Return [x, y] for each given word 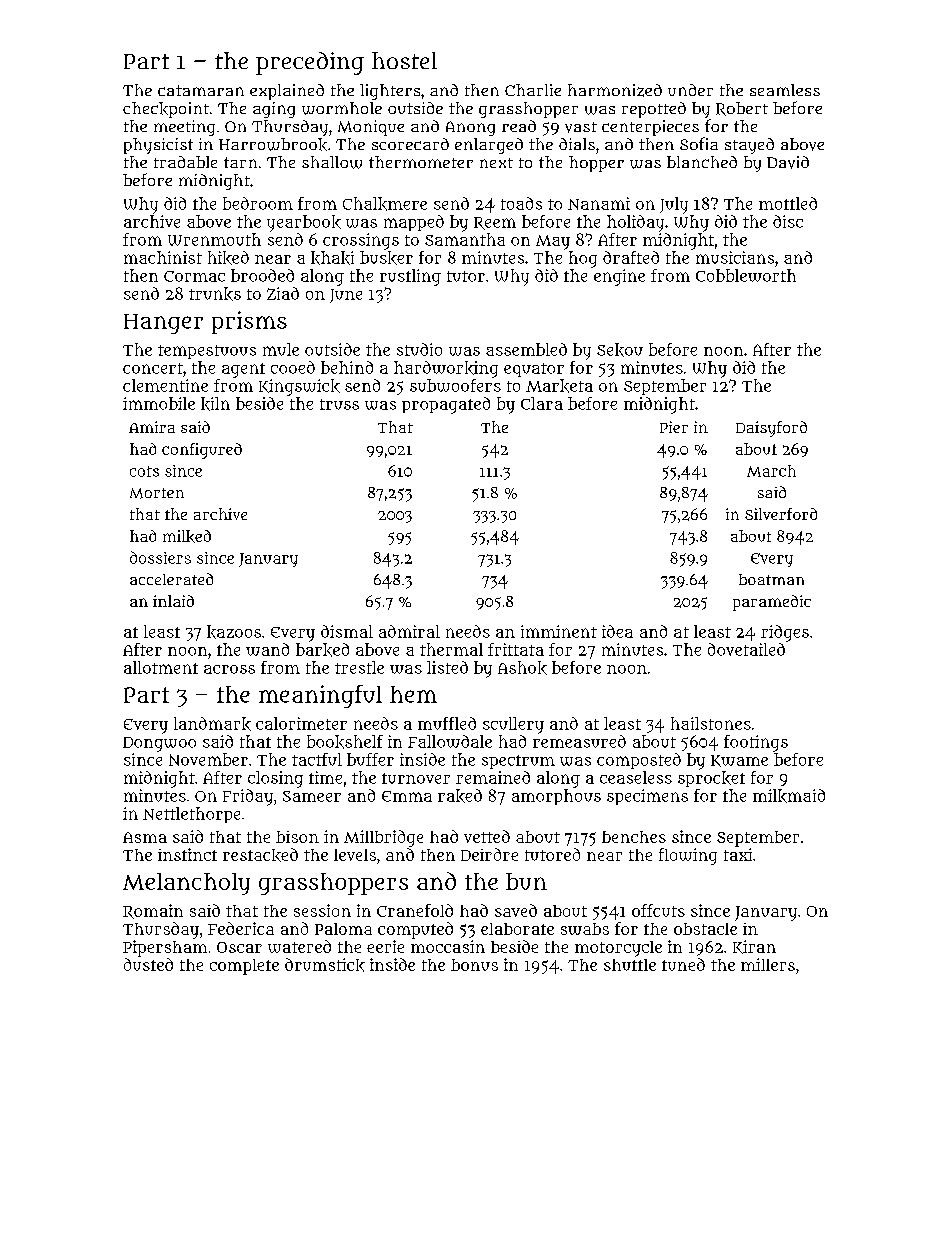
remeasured [579, 741]
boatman [771, 579]
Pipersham [165, 948]
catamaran [201, 90]
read [519, 126]
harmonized [615, 90]
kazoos [234, 632]
